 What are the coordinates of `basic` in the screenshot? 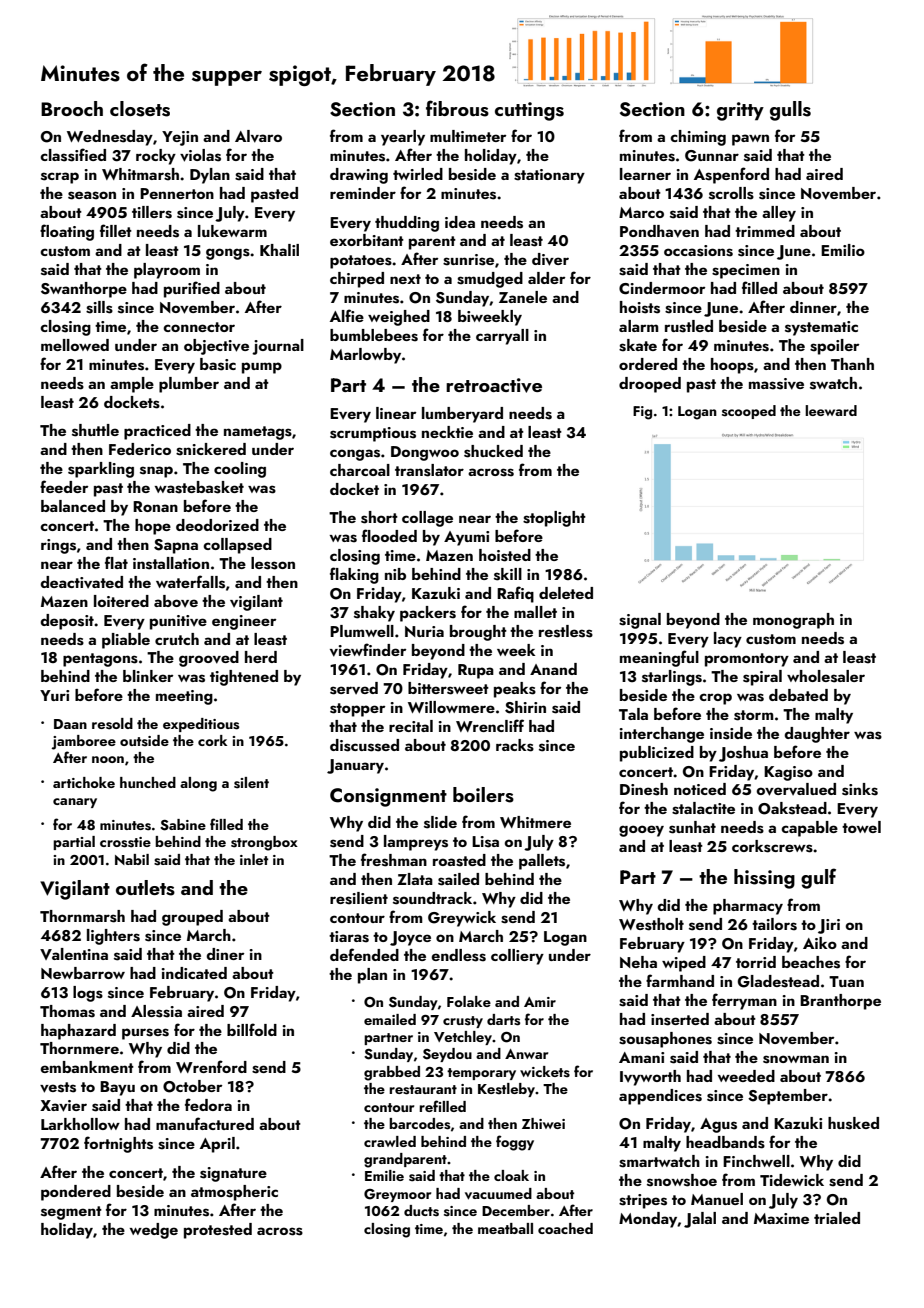 It's located at (218, 364).
